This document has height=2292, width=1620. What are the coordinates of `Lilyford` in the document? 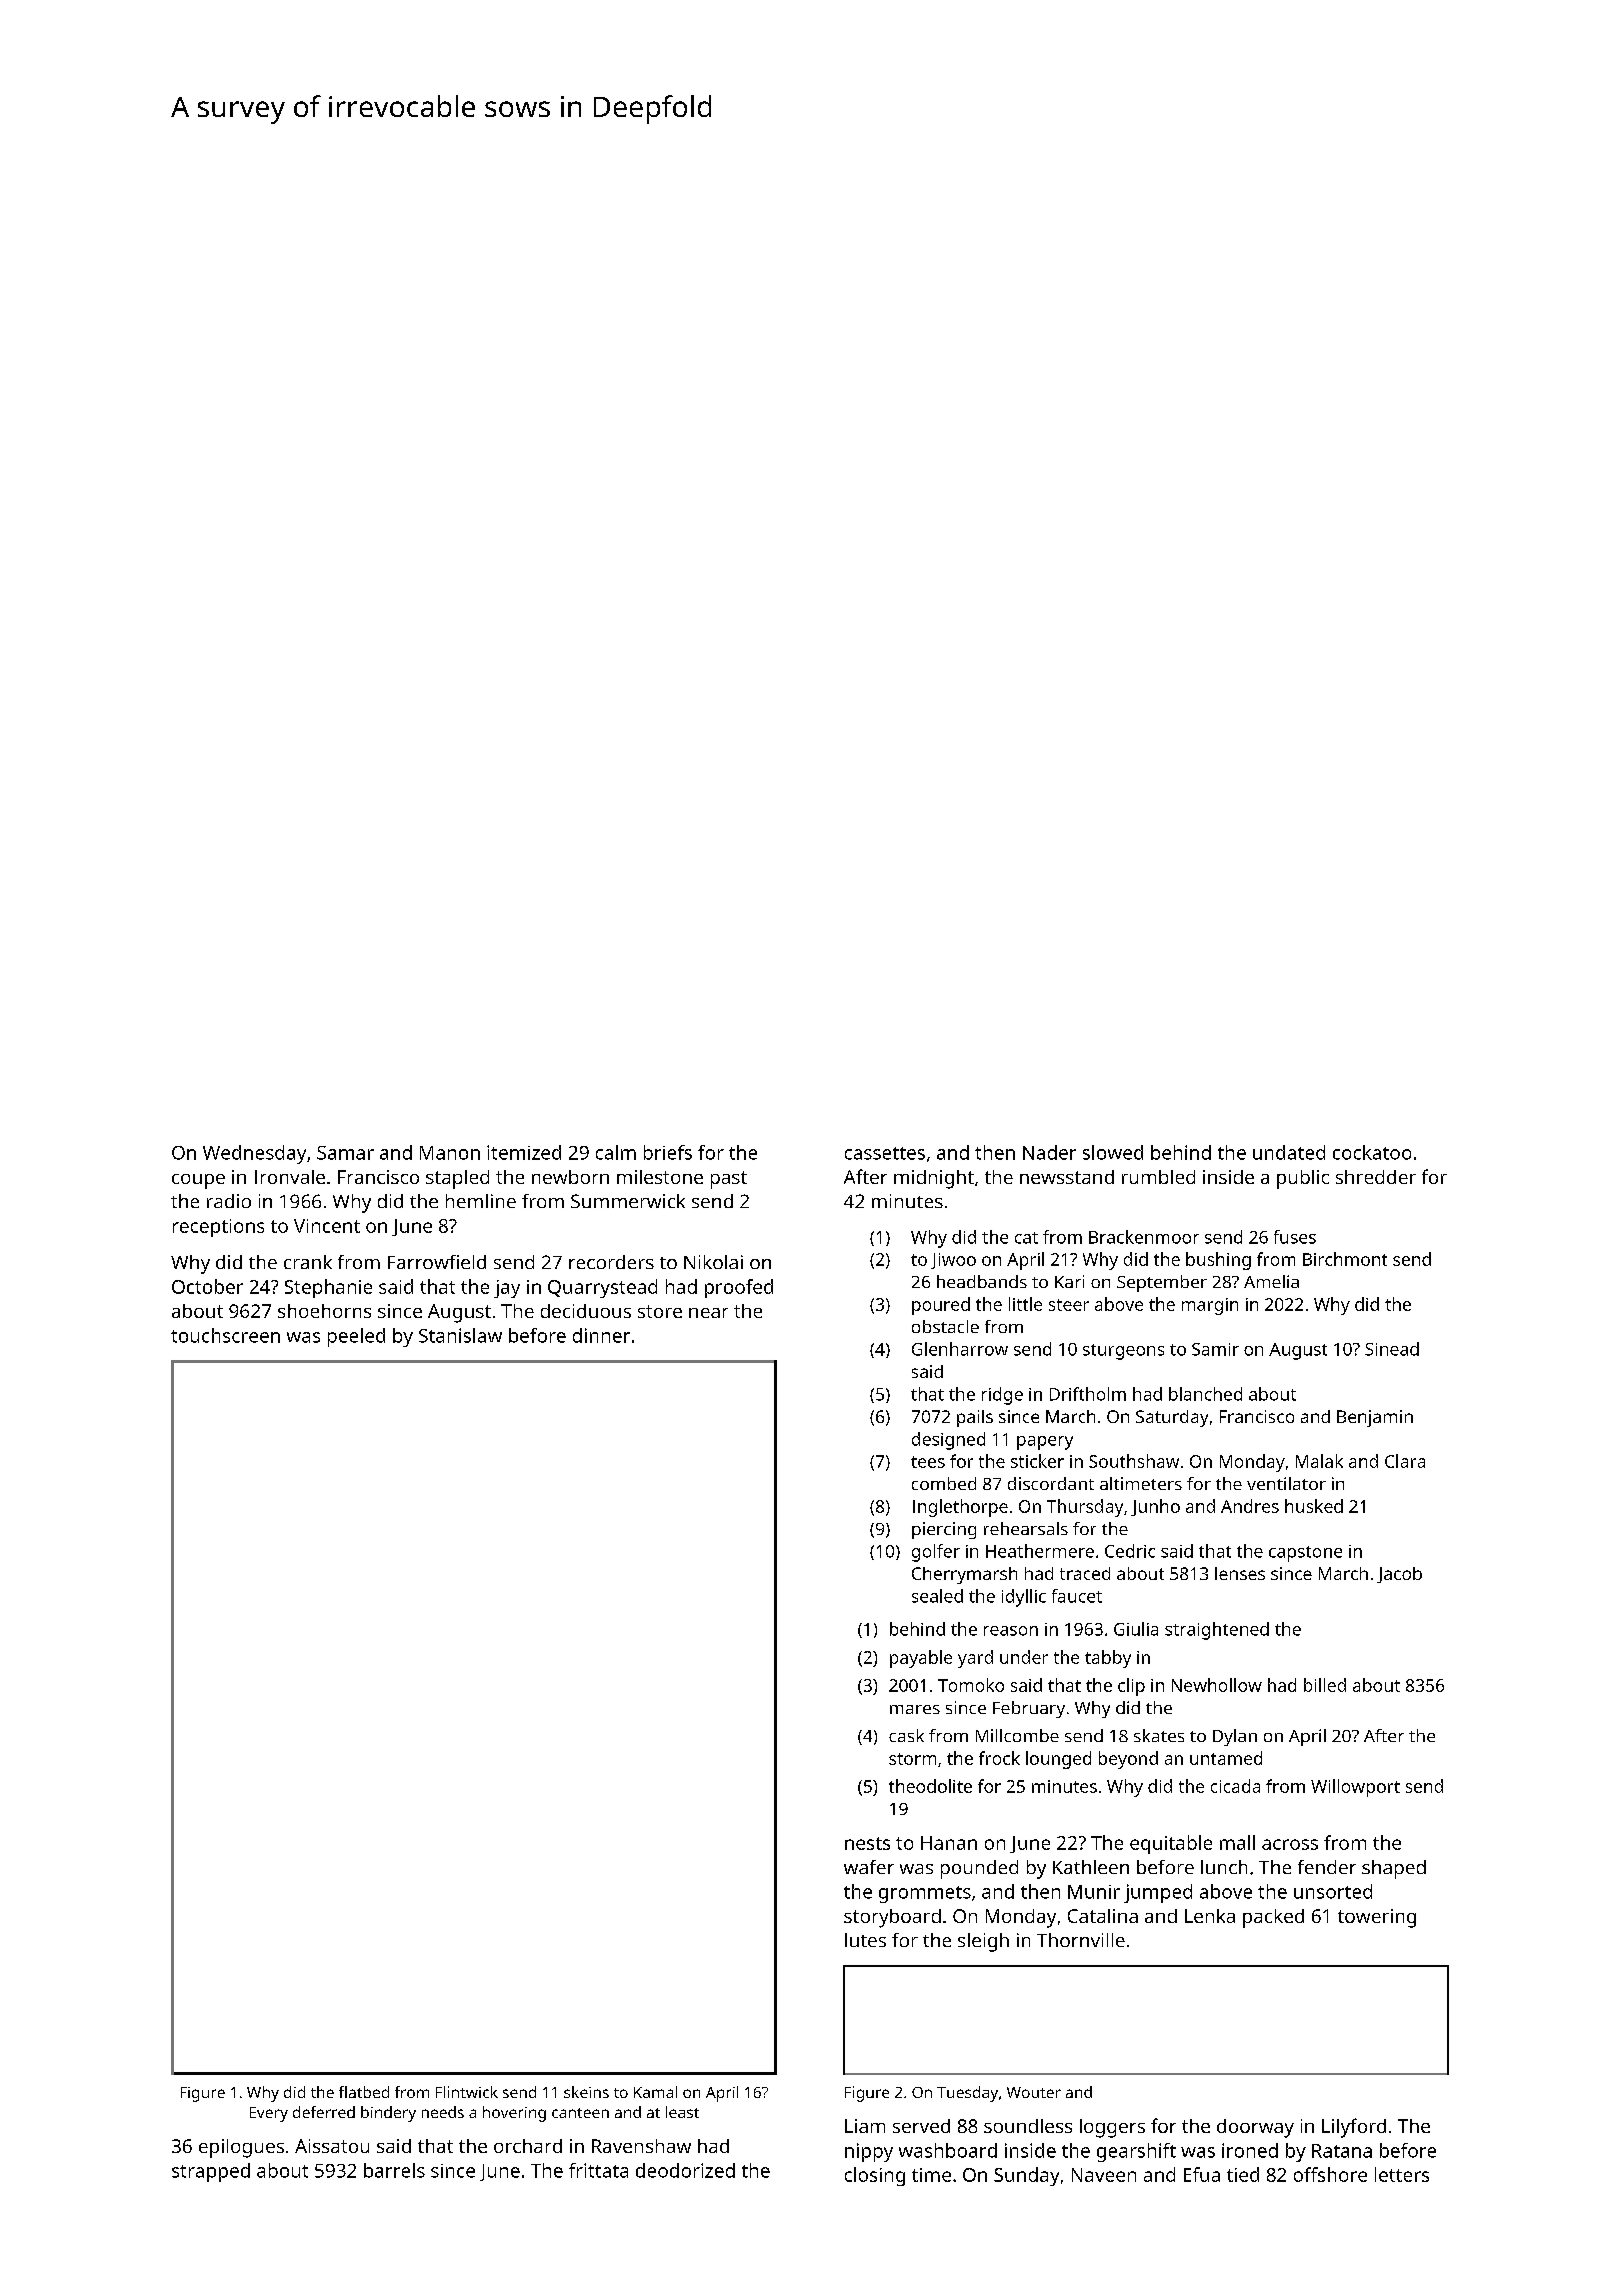 It's located at (1354, 2128).
